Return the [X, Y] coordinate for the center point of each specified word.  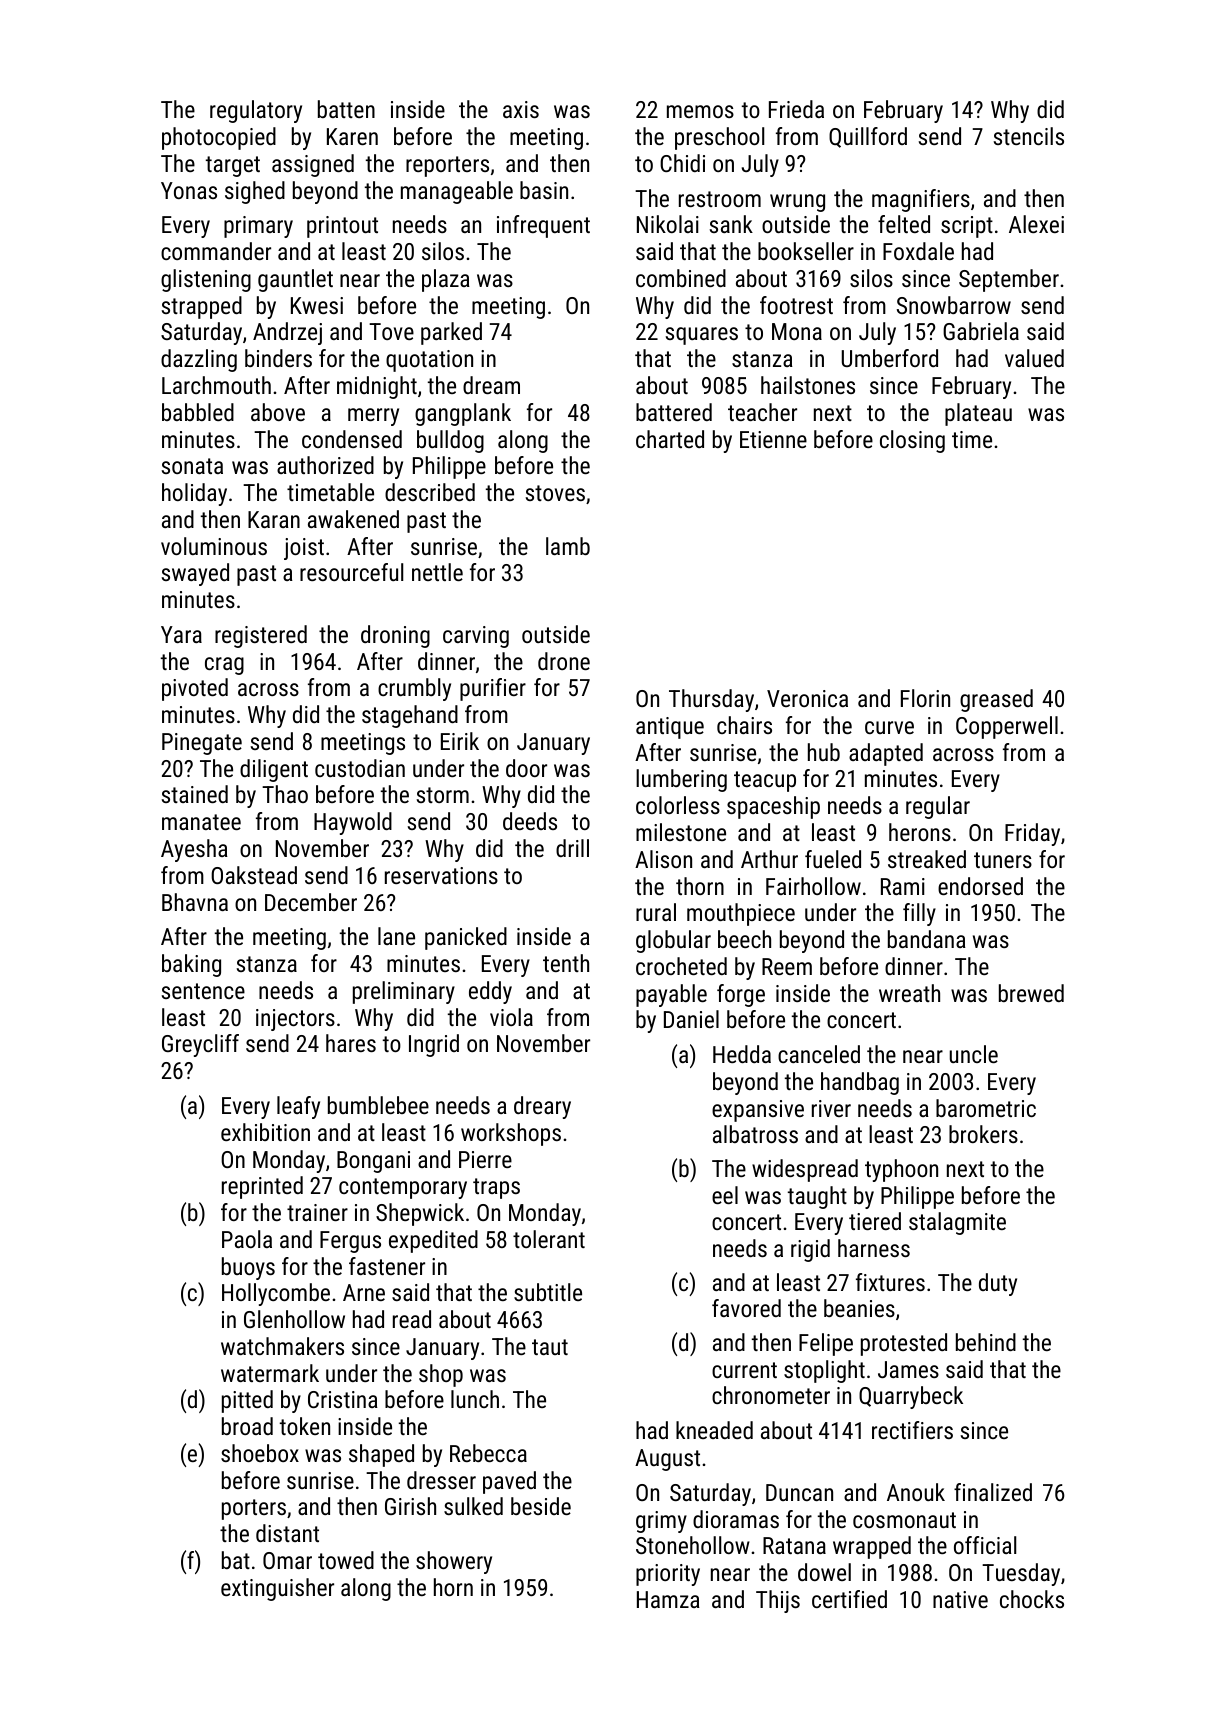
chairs [744, 725]
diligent [274, 770]
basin [544, 190]
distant [287, 1533]
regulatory [256, 111]
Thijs [778, 1601]
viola [511, 1017]
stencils [1029, 136]
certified [849, 1599]
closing [912, 441]
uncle [974, 1054]
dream [491, 385]
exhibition [265, 1132]
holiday [194, 494]
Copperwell [1007, 727]
